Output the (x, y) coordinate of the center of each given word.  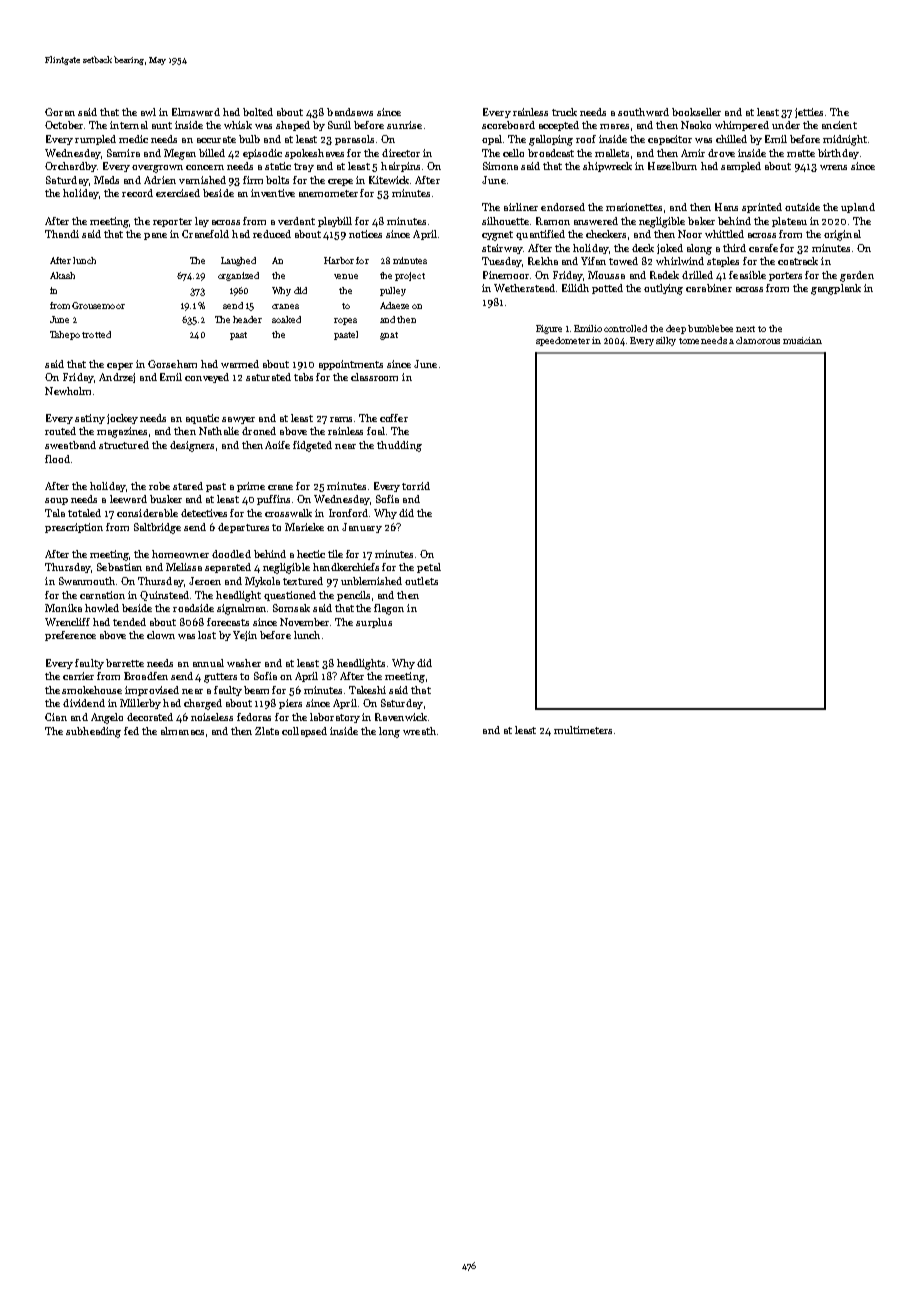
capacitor (670, 140)
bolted (258, 112)
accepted (559, 126)
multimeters (583, 730)
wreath (419, 731)
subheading (93, 732)
